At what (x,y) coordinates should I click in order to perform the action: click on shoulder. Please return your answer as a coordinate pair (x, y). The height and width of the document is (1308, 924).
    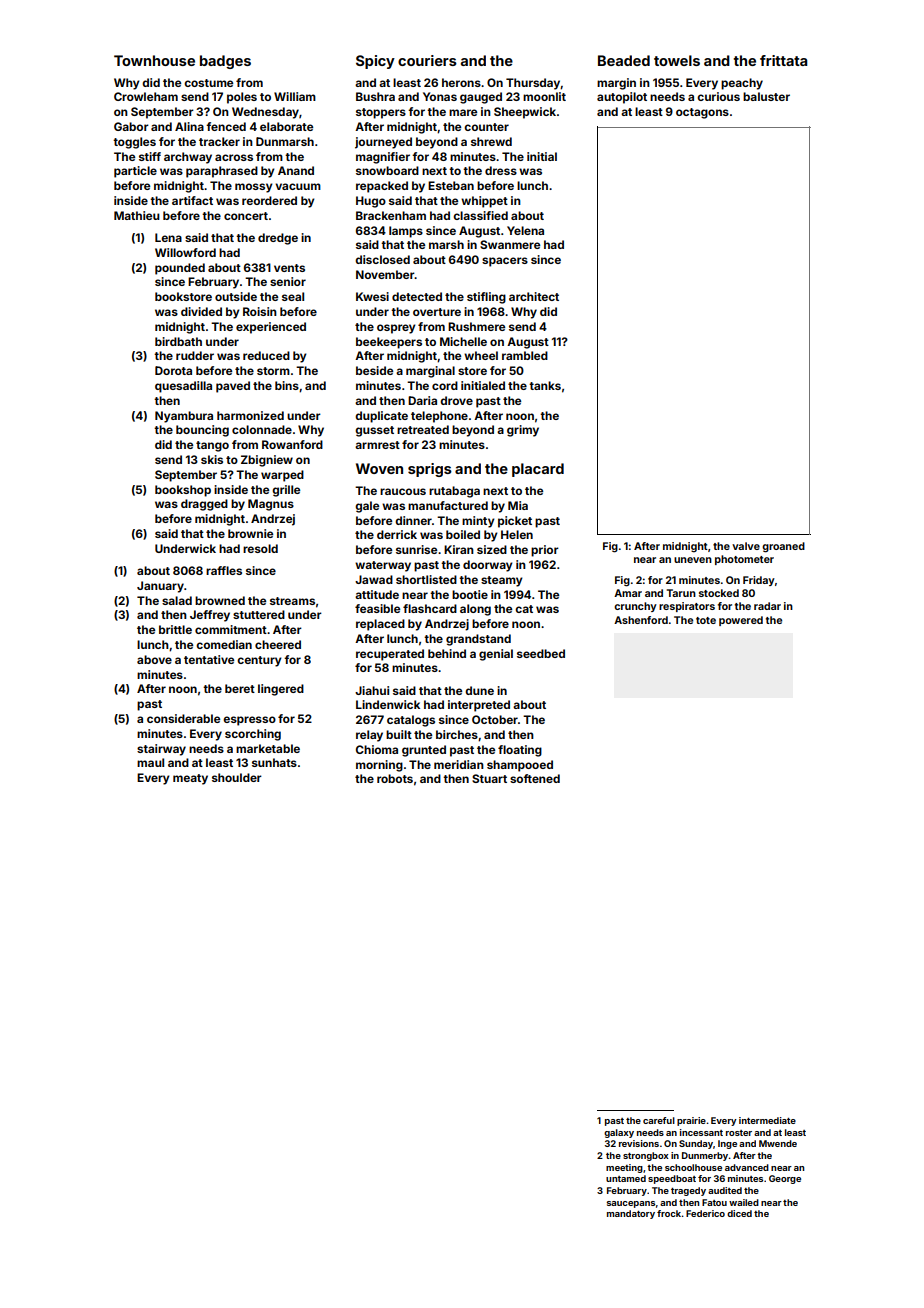
    Looking at the image, I should click on (237, 777).
